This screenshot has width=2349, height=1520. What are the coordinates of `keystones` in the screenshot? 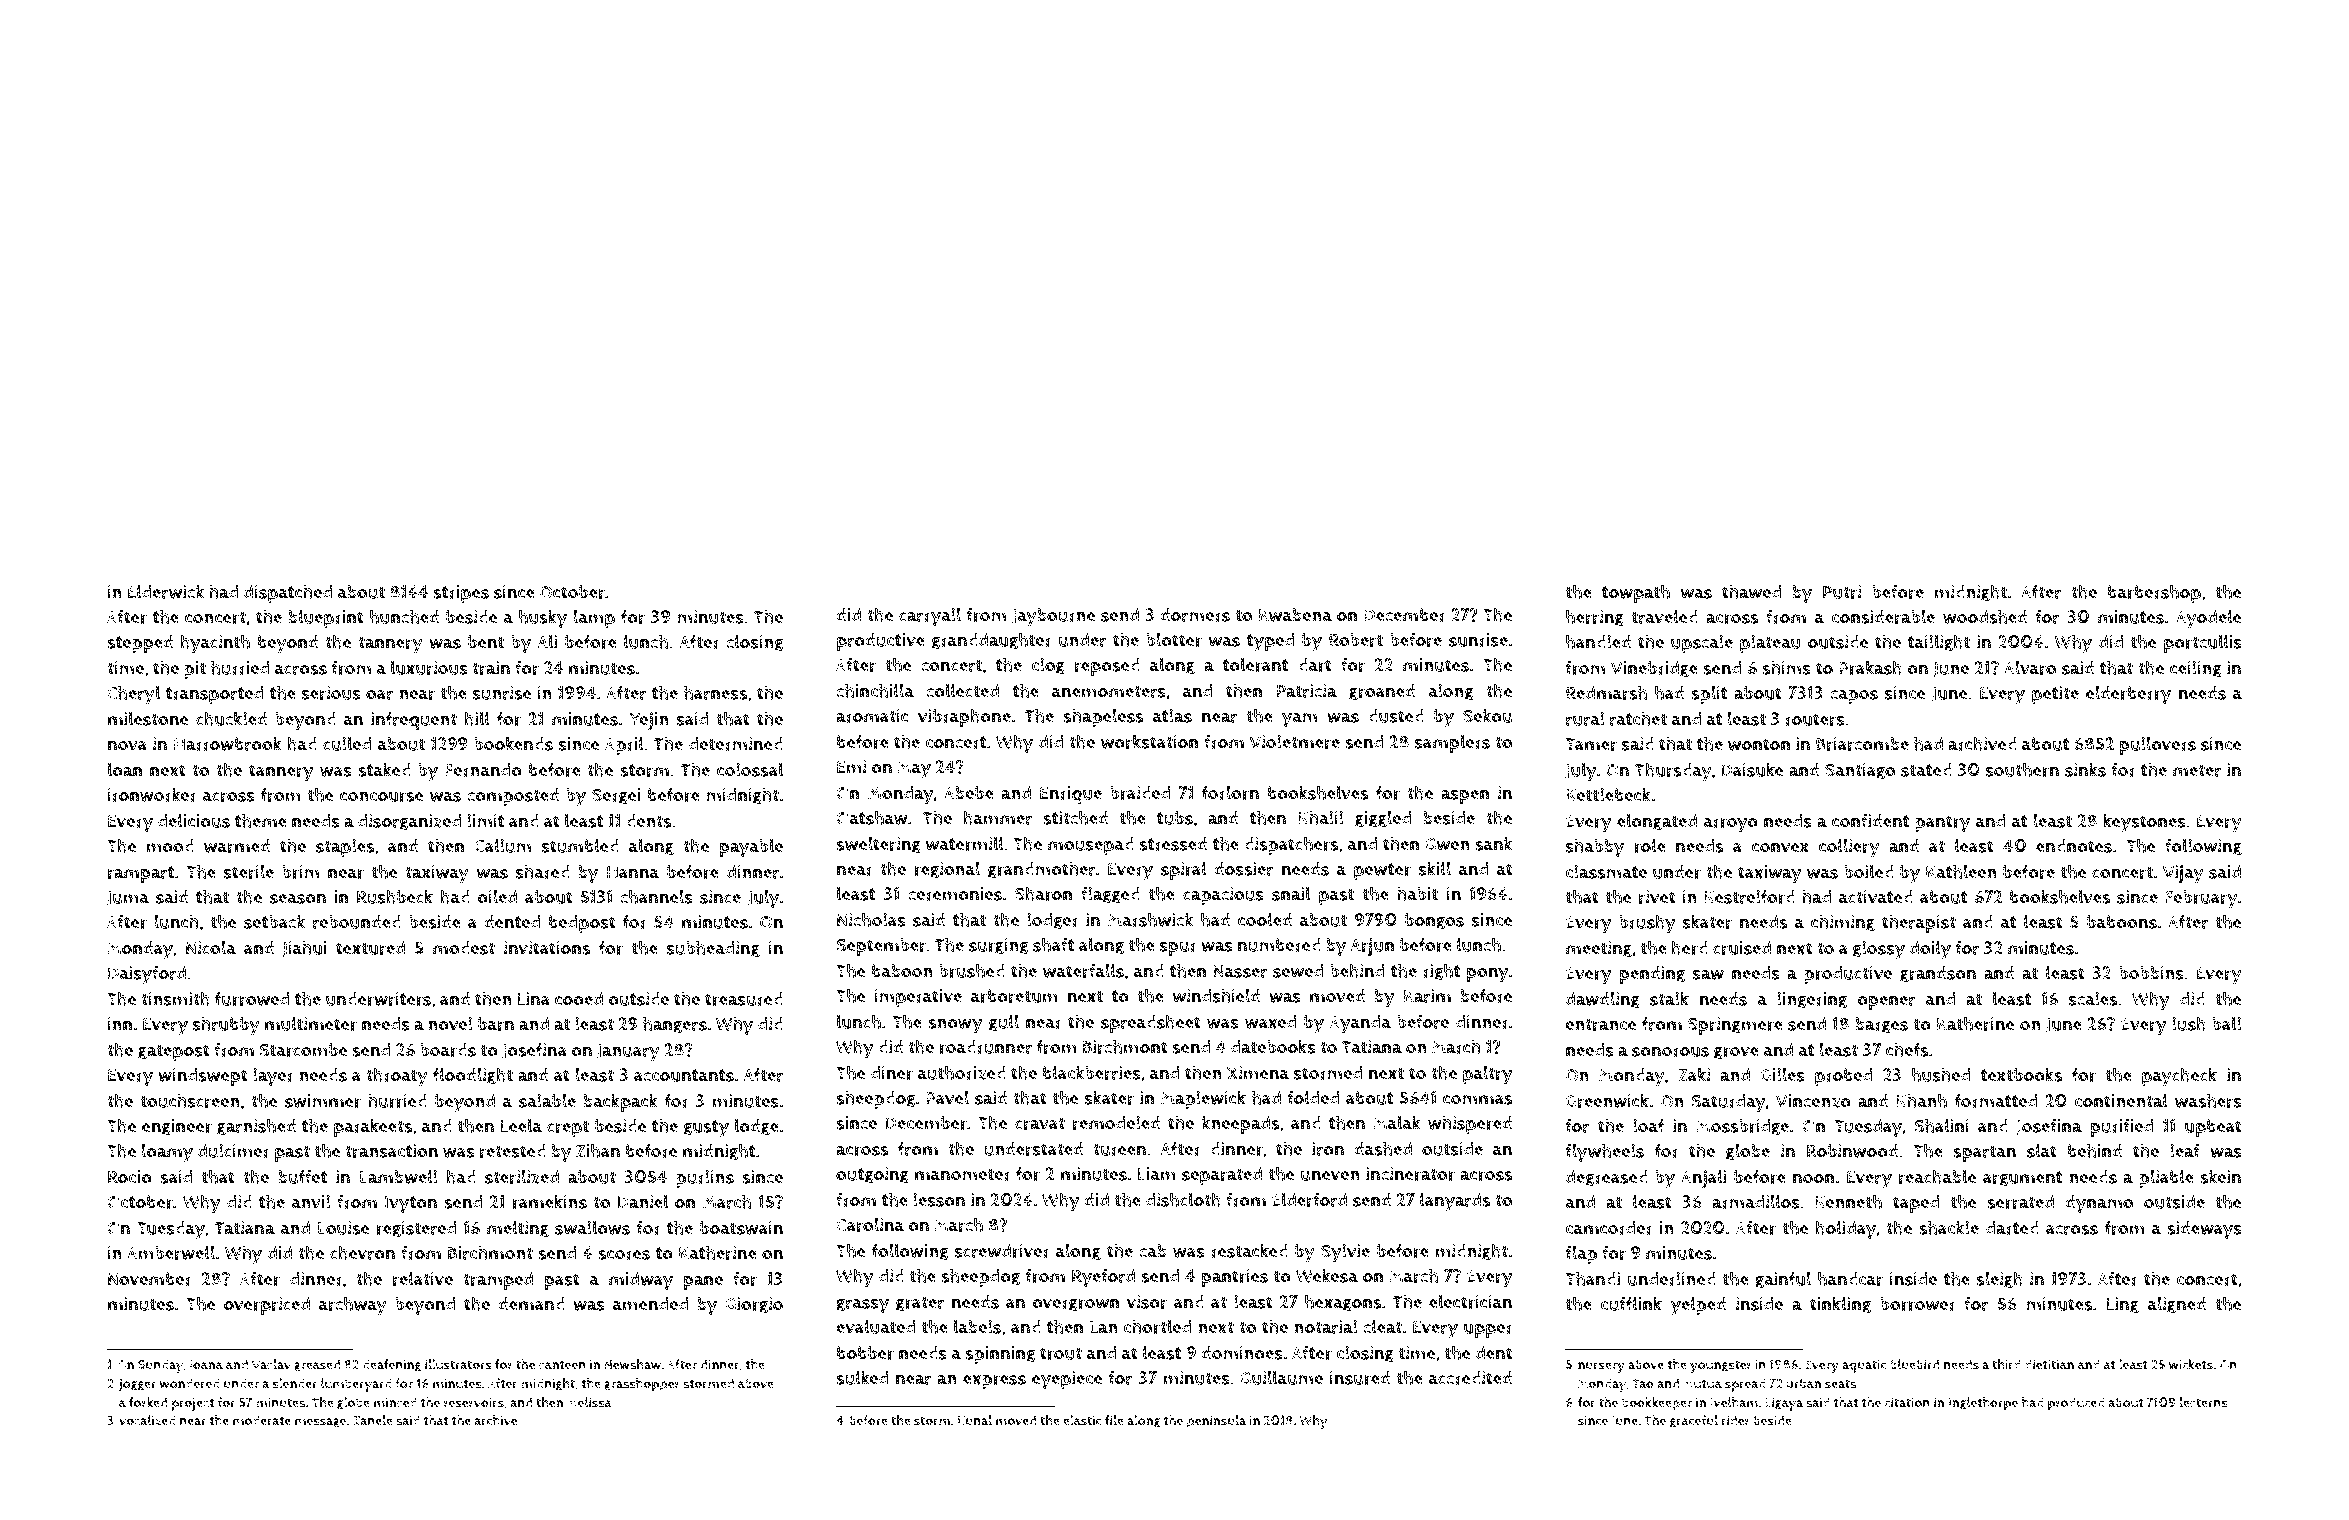 It's located at (2145, 823).
